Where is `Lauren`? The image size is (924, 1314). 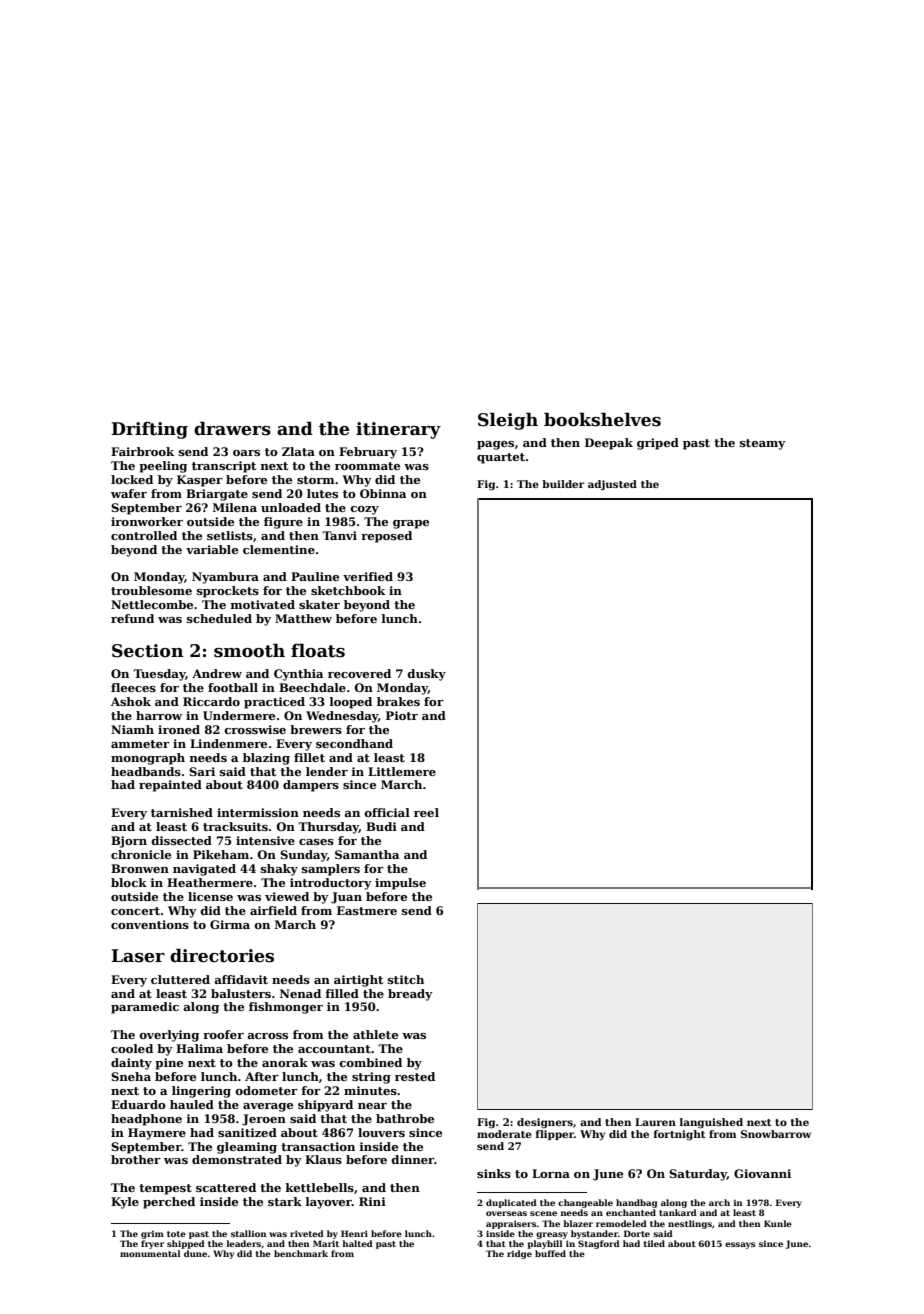 Lauren is located at coordinates (655, 1122).
